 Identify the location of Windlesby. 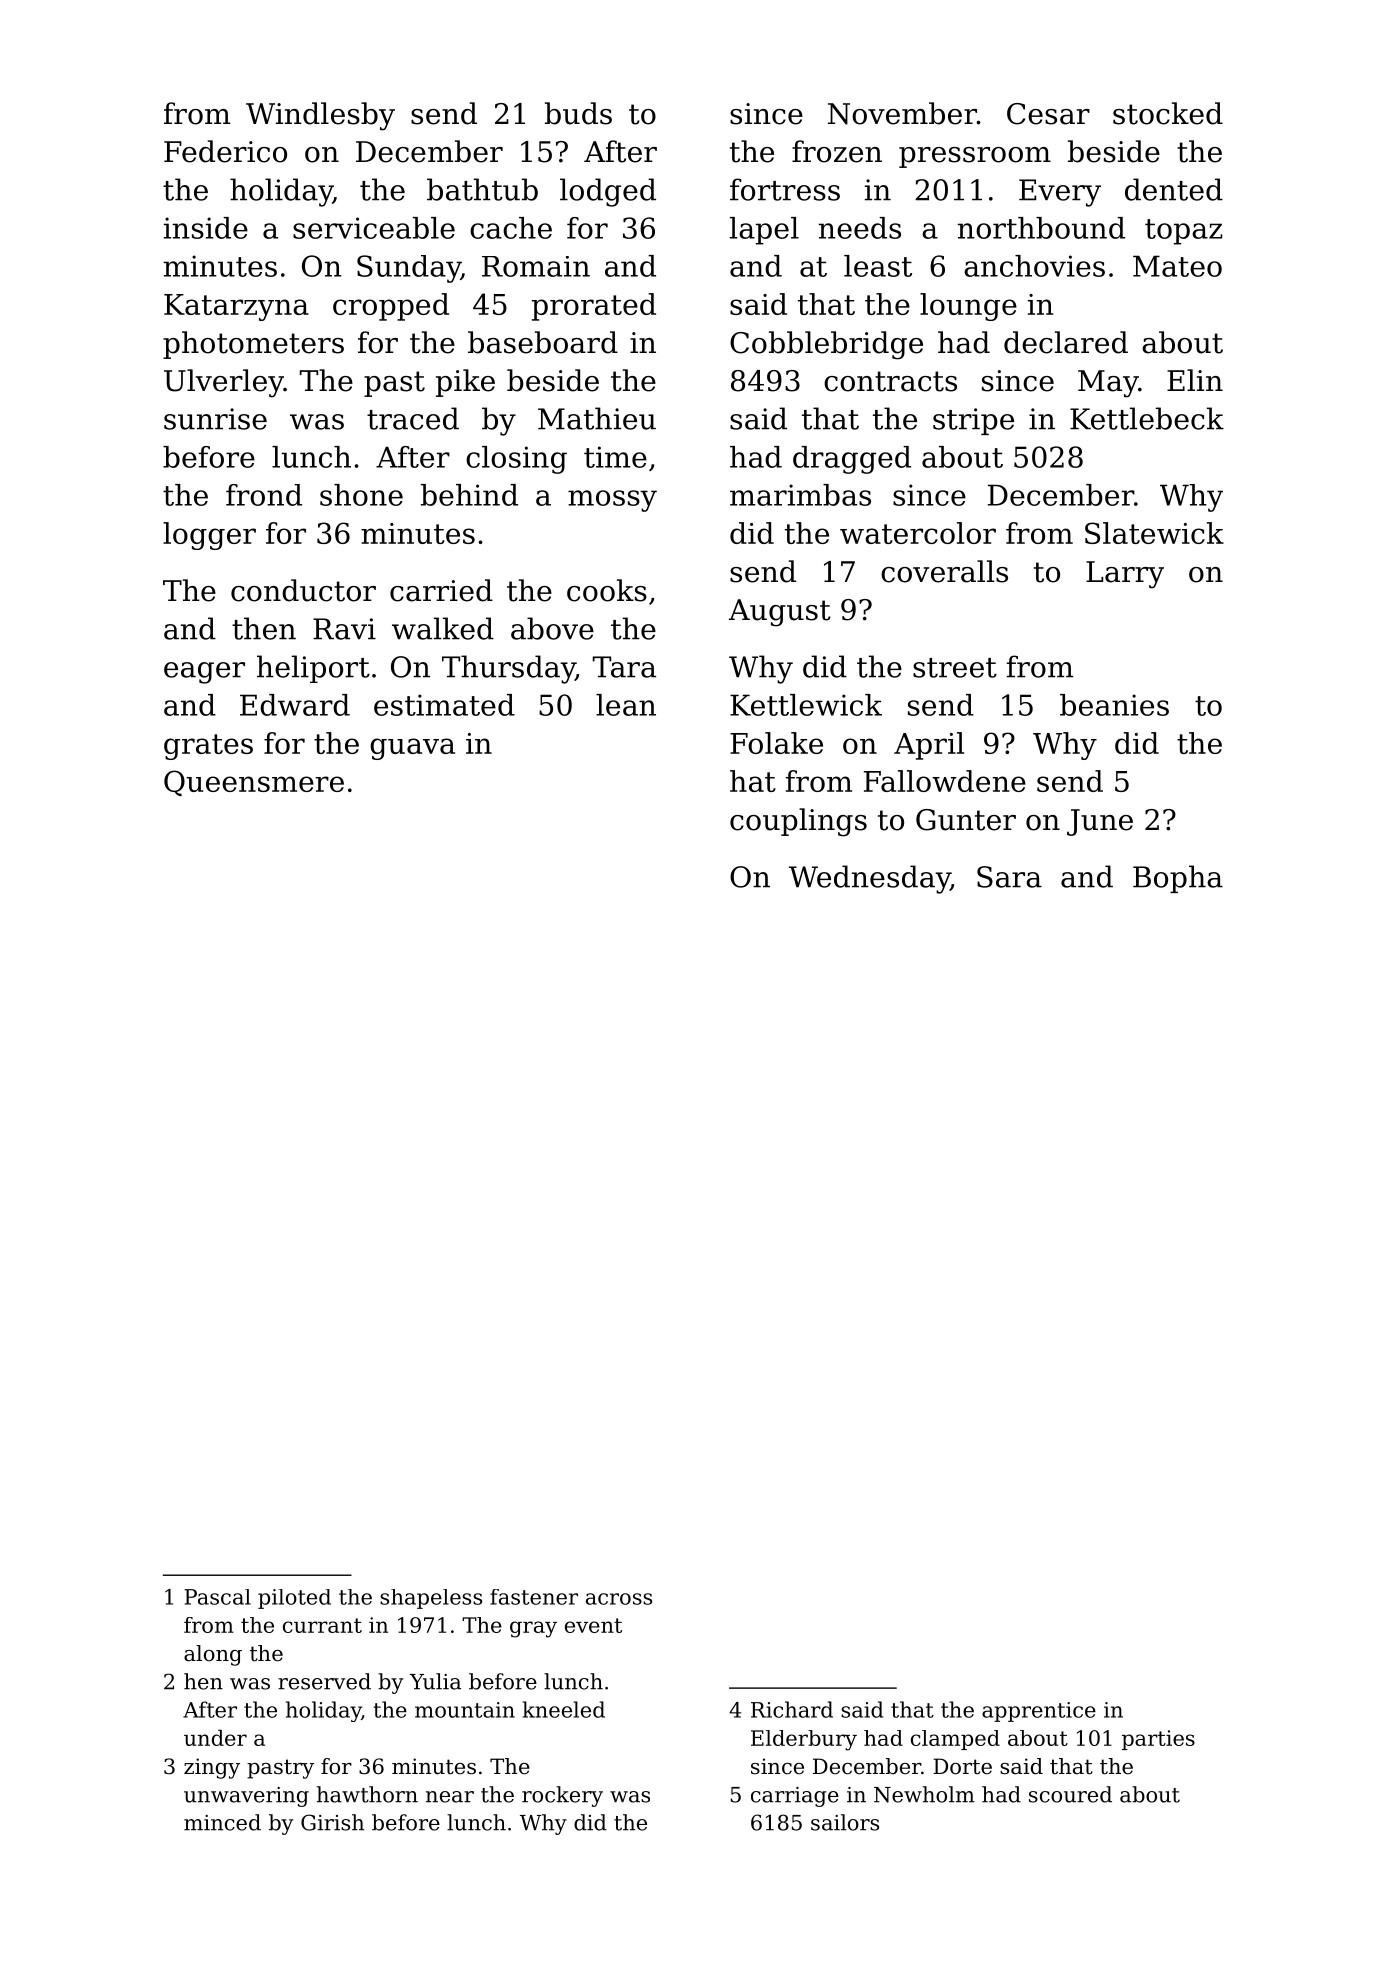
(320, 116).
